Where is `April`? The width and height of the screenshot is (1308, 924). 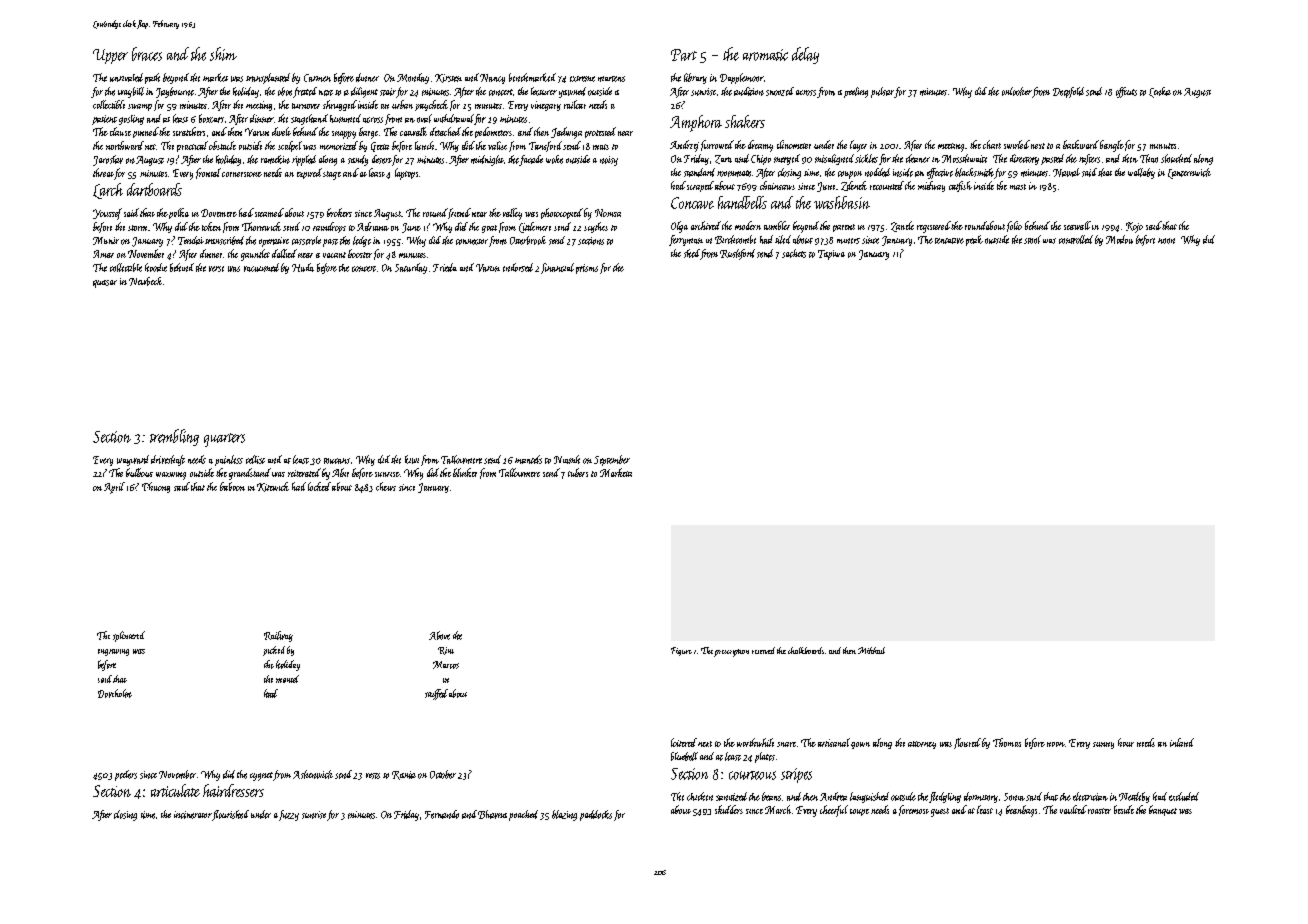 April is located at coordinates (114, 488).
